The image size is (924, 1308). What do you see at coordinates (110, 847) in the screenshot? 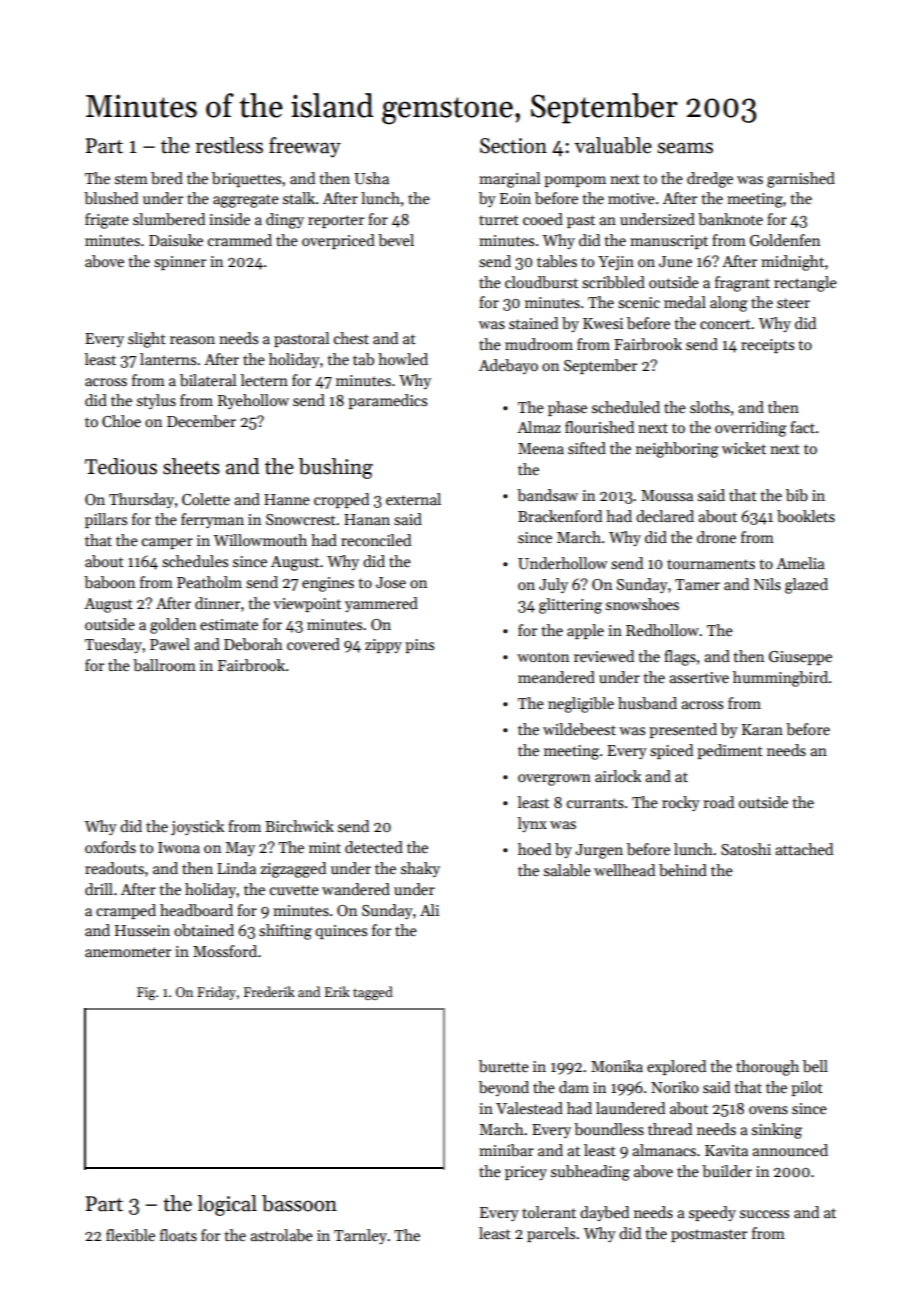
I see `oxfords` at bounding box center [110, 847].
